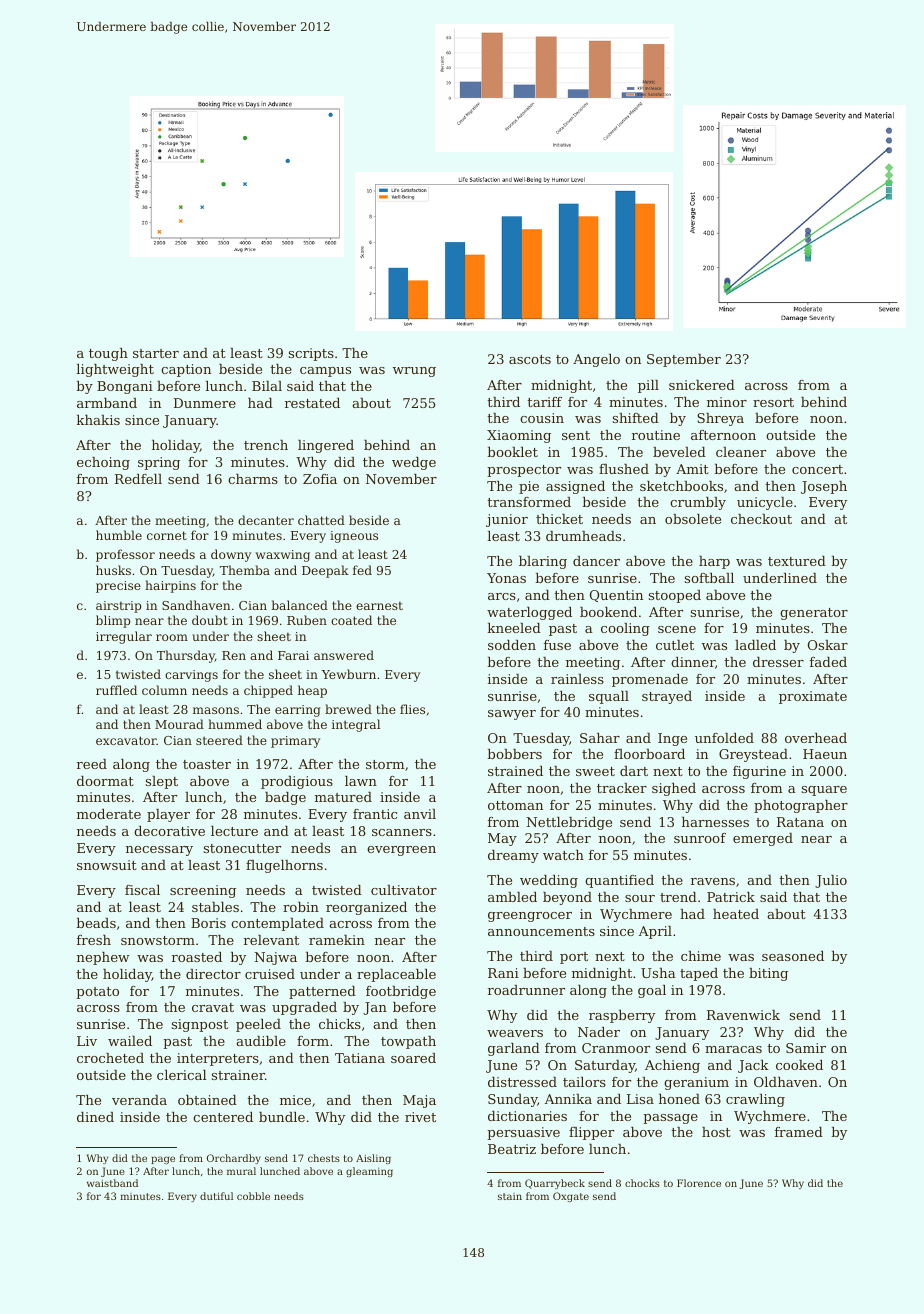 Image resolution: width=924 pixels, height=1314 pixels. I want to click on stain, so click(510, 1196).
